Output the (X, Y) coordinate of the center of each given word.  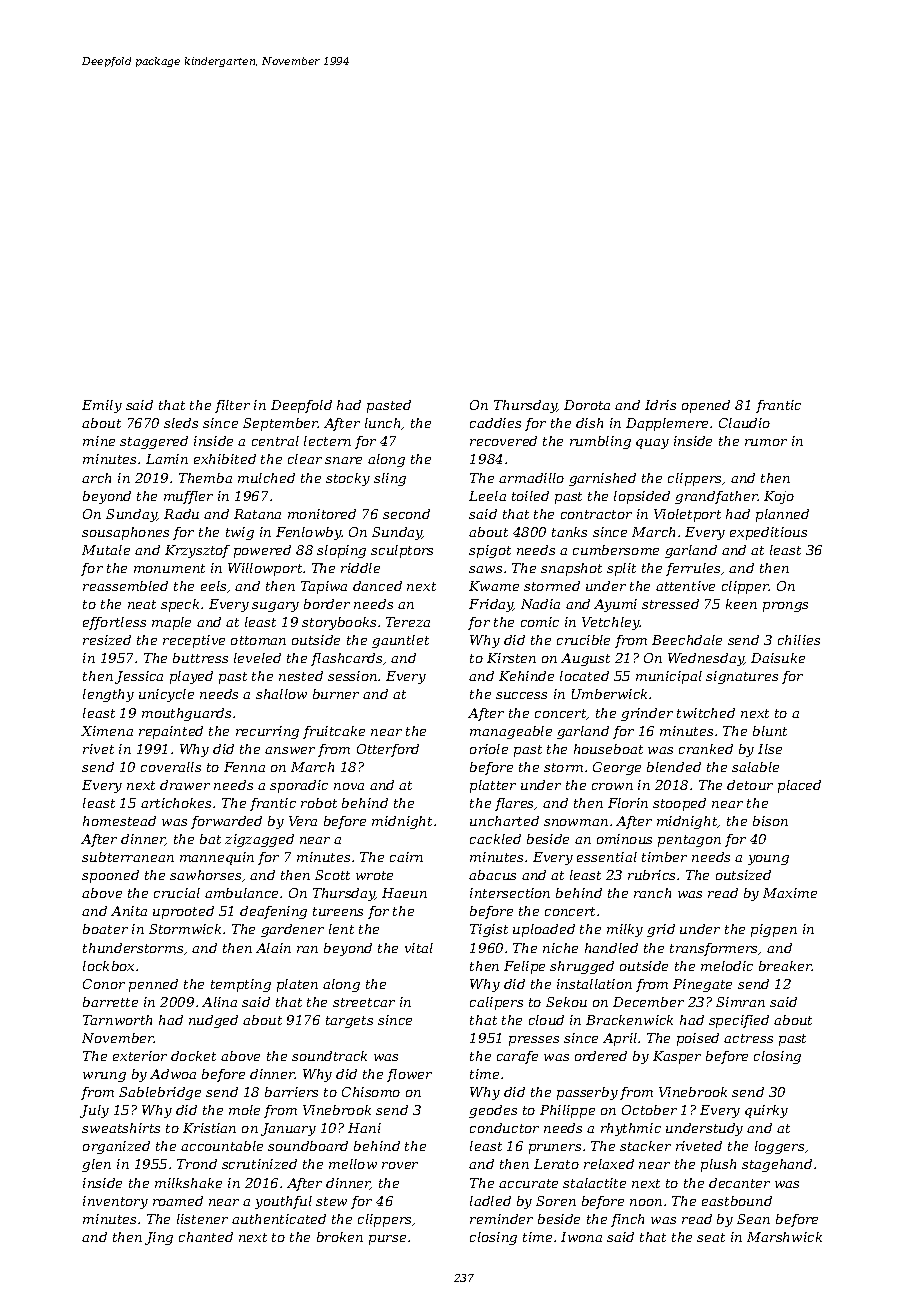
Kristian (209, 1128)
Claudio (744, 423)
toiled (530, 496)
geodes (493, 1111)
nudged (213, 1021)
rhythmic (631, 1129)
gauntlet (400, 641)
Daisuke (778, 658)
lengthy (108, 695)
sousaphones (125, 533)
